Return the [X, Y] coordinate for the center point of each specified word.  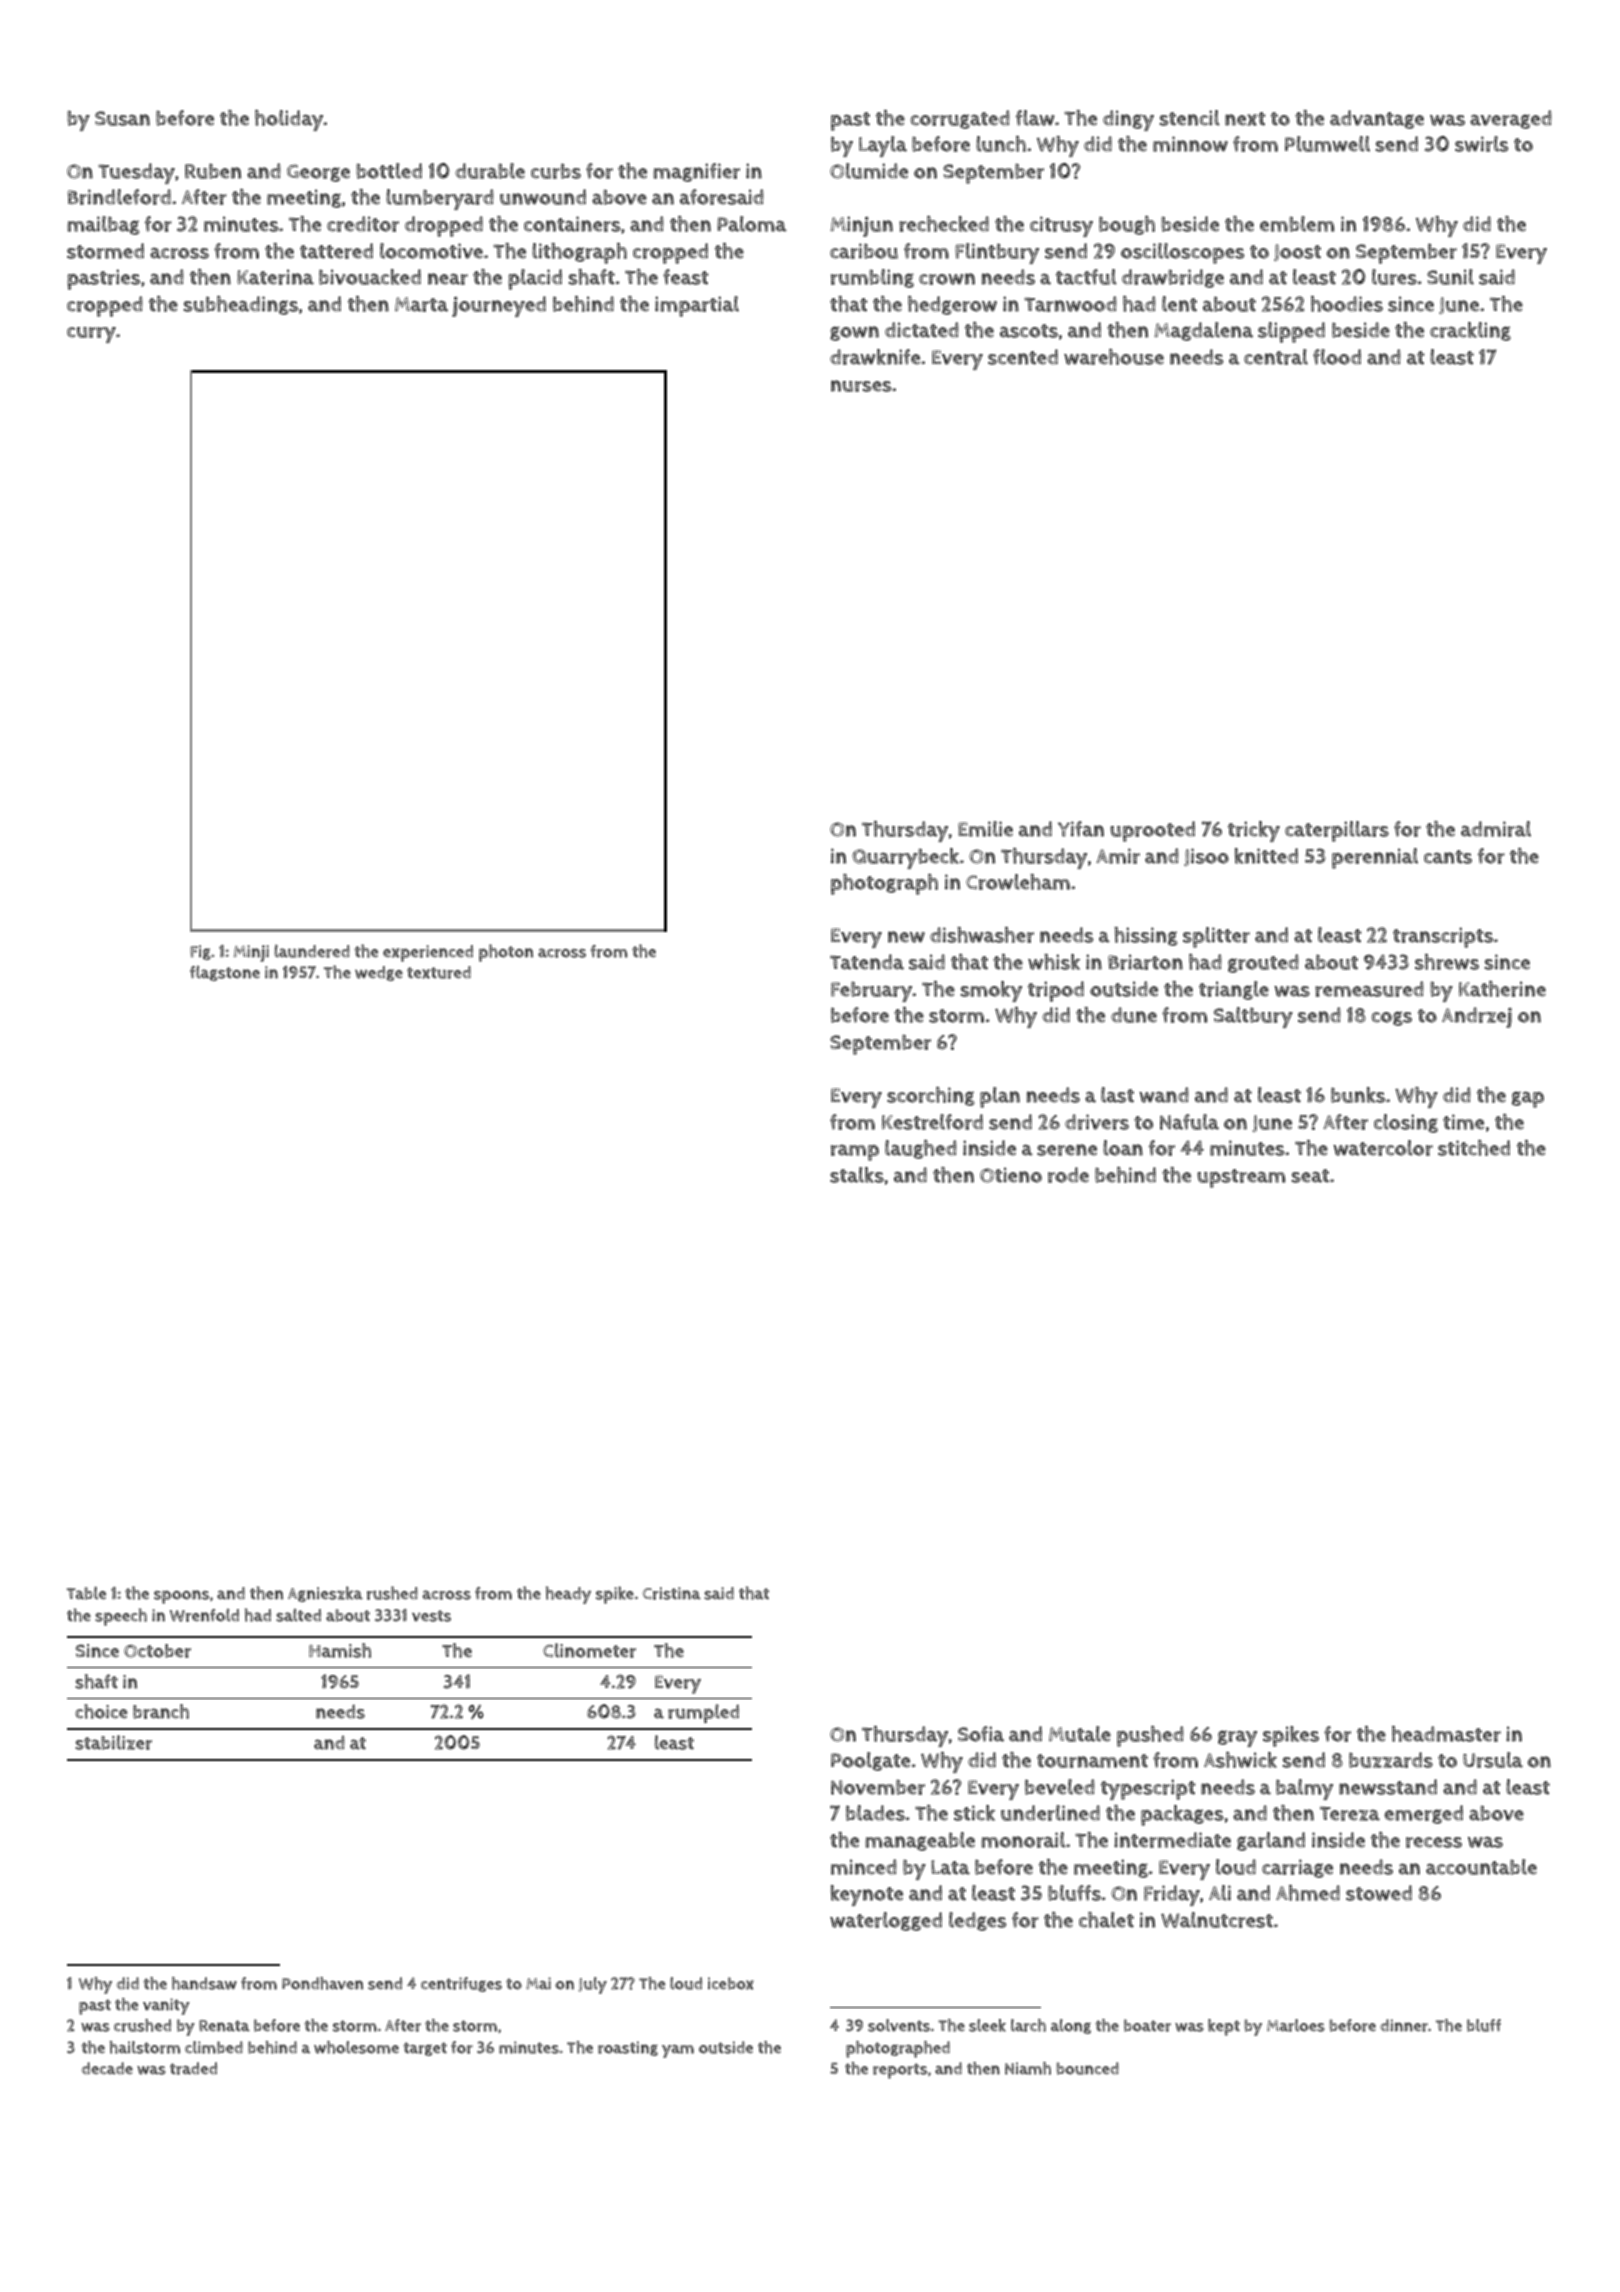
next [1245, 119]
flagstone [225, 973]
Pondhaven [322, 1983]
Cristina [671, 1593]
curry [91, 335]
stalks [857, 1175]
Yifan [1081, 829]
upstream [1241, 1178]
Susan [122, 118]
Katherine [1502, 989]
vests [431, 1616]
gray [1237, 1738]
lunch [1001, 144]
